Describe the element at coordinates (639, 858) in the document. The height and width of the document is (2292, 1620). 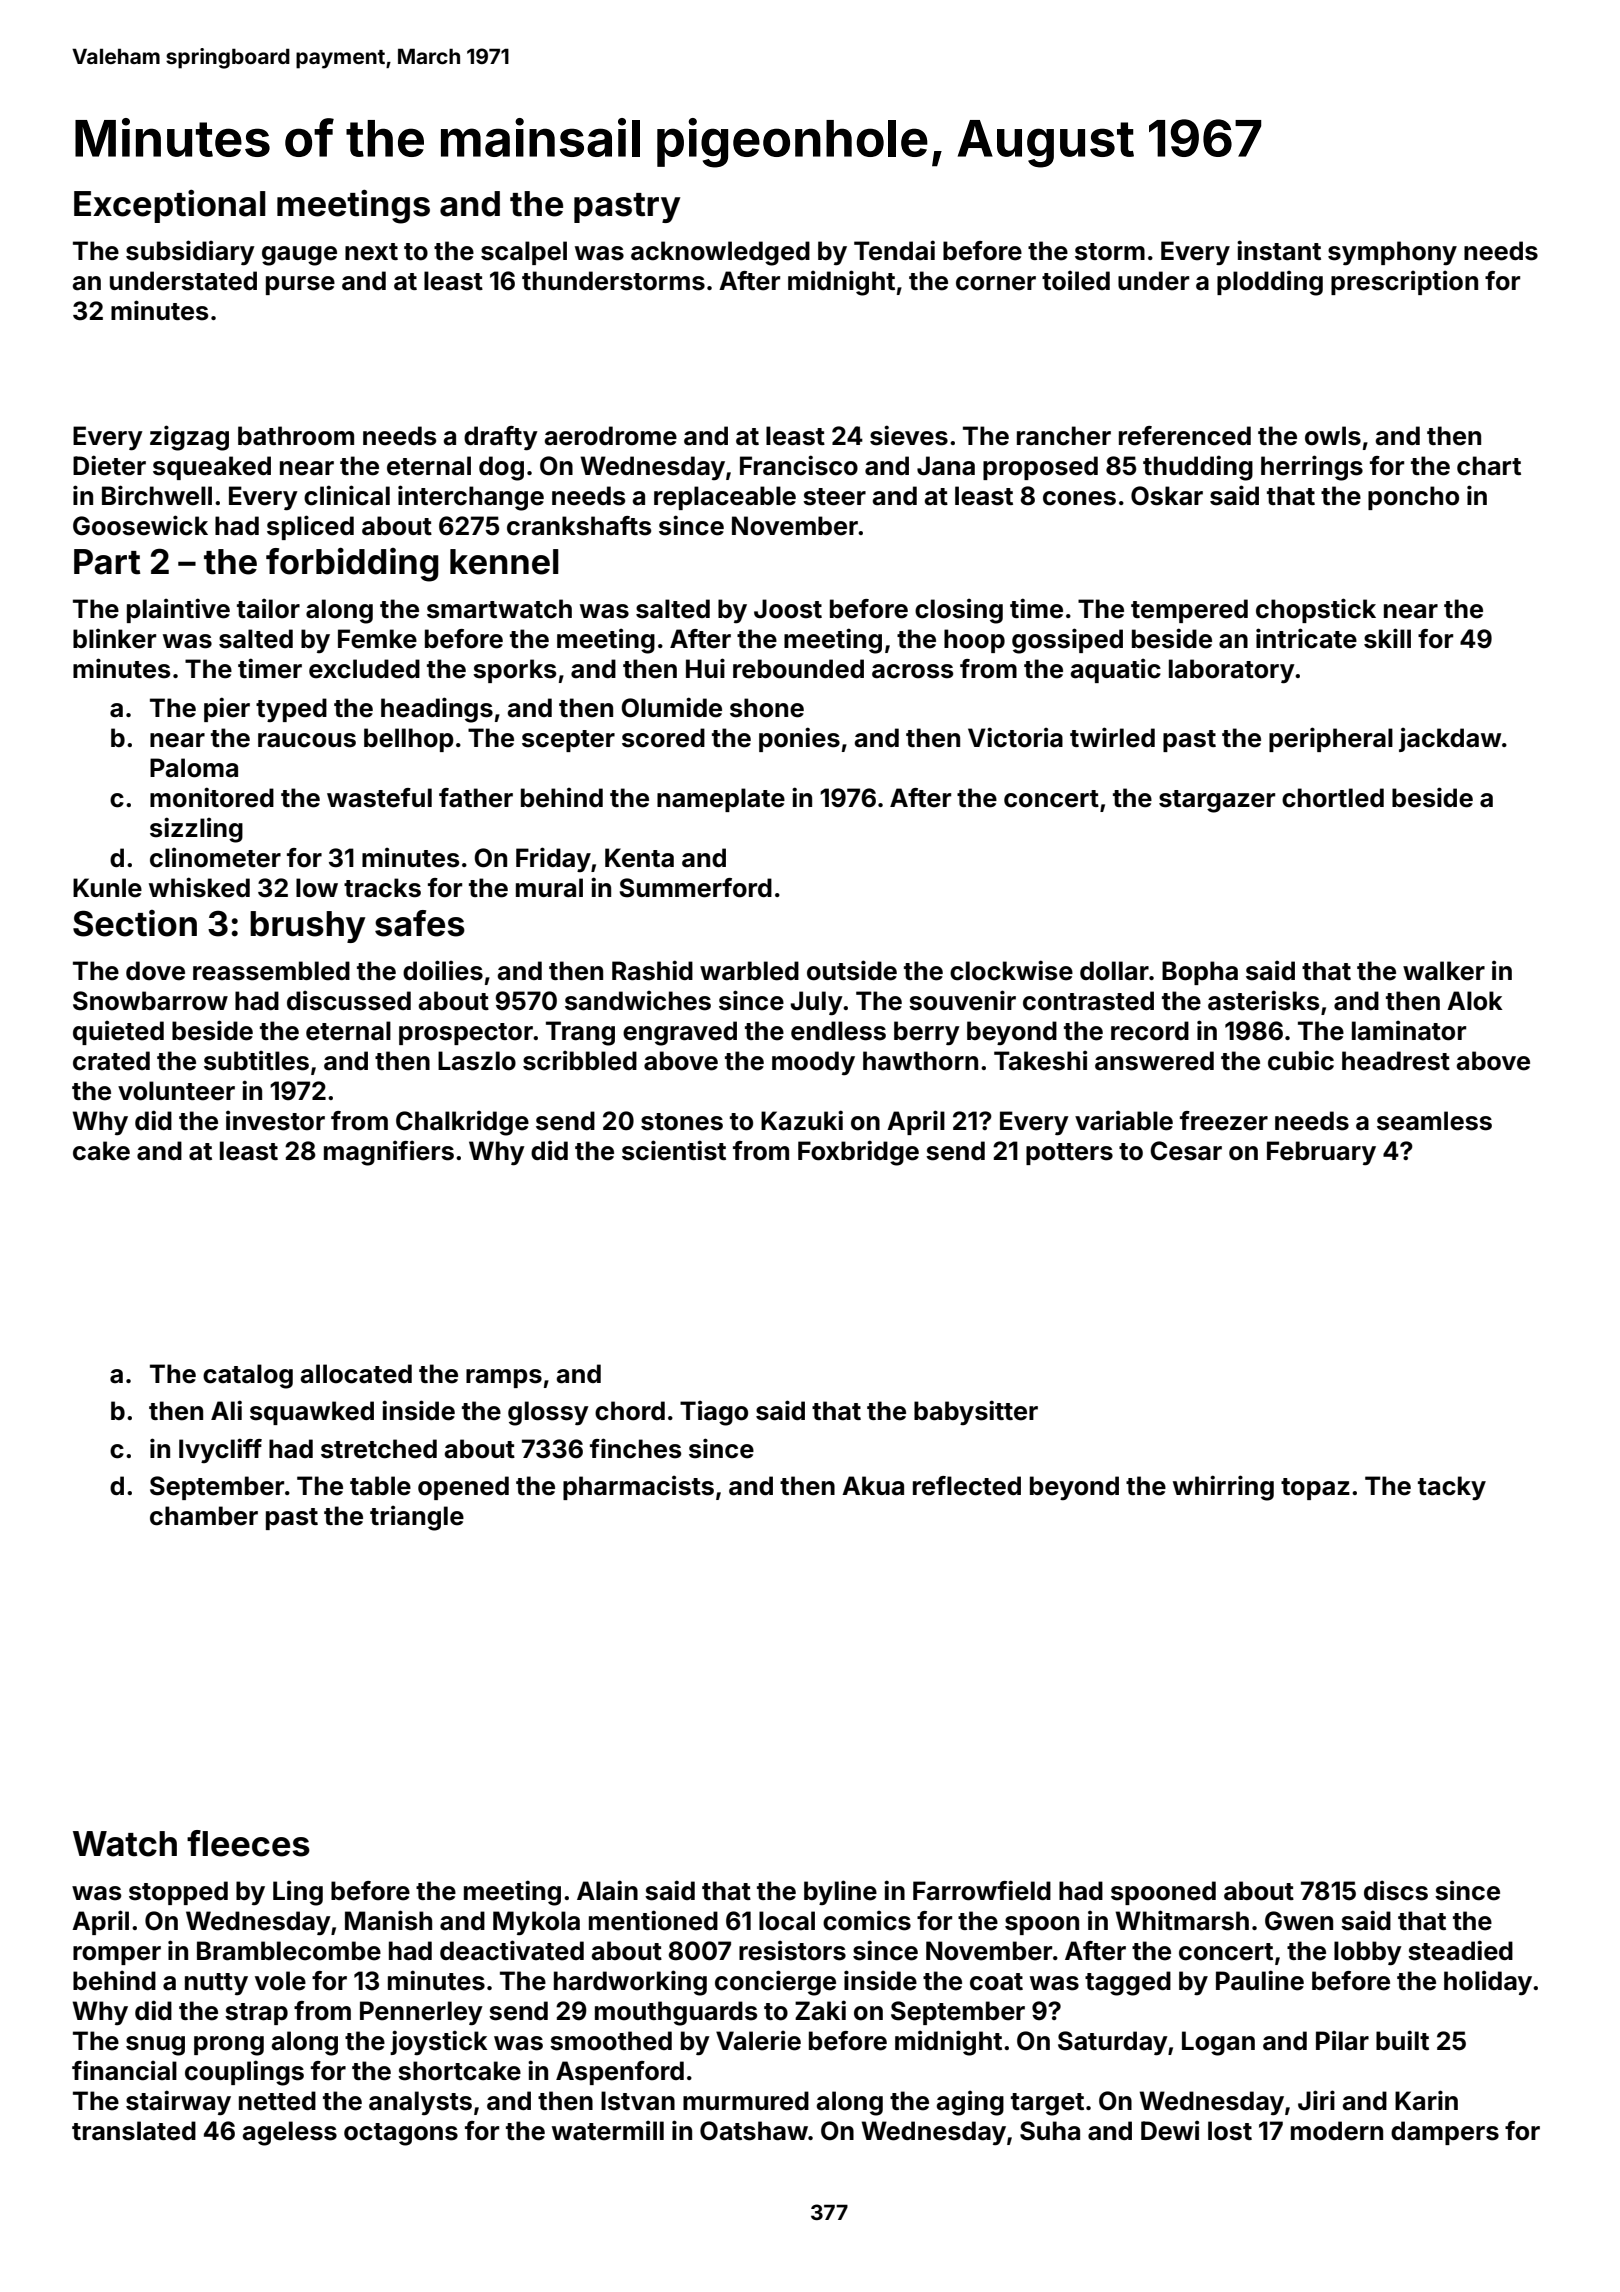
I see `Kenta` at that location.
